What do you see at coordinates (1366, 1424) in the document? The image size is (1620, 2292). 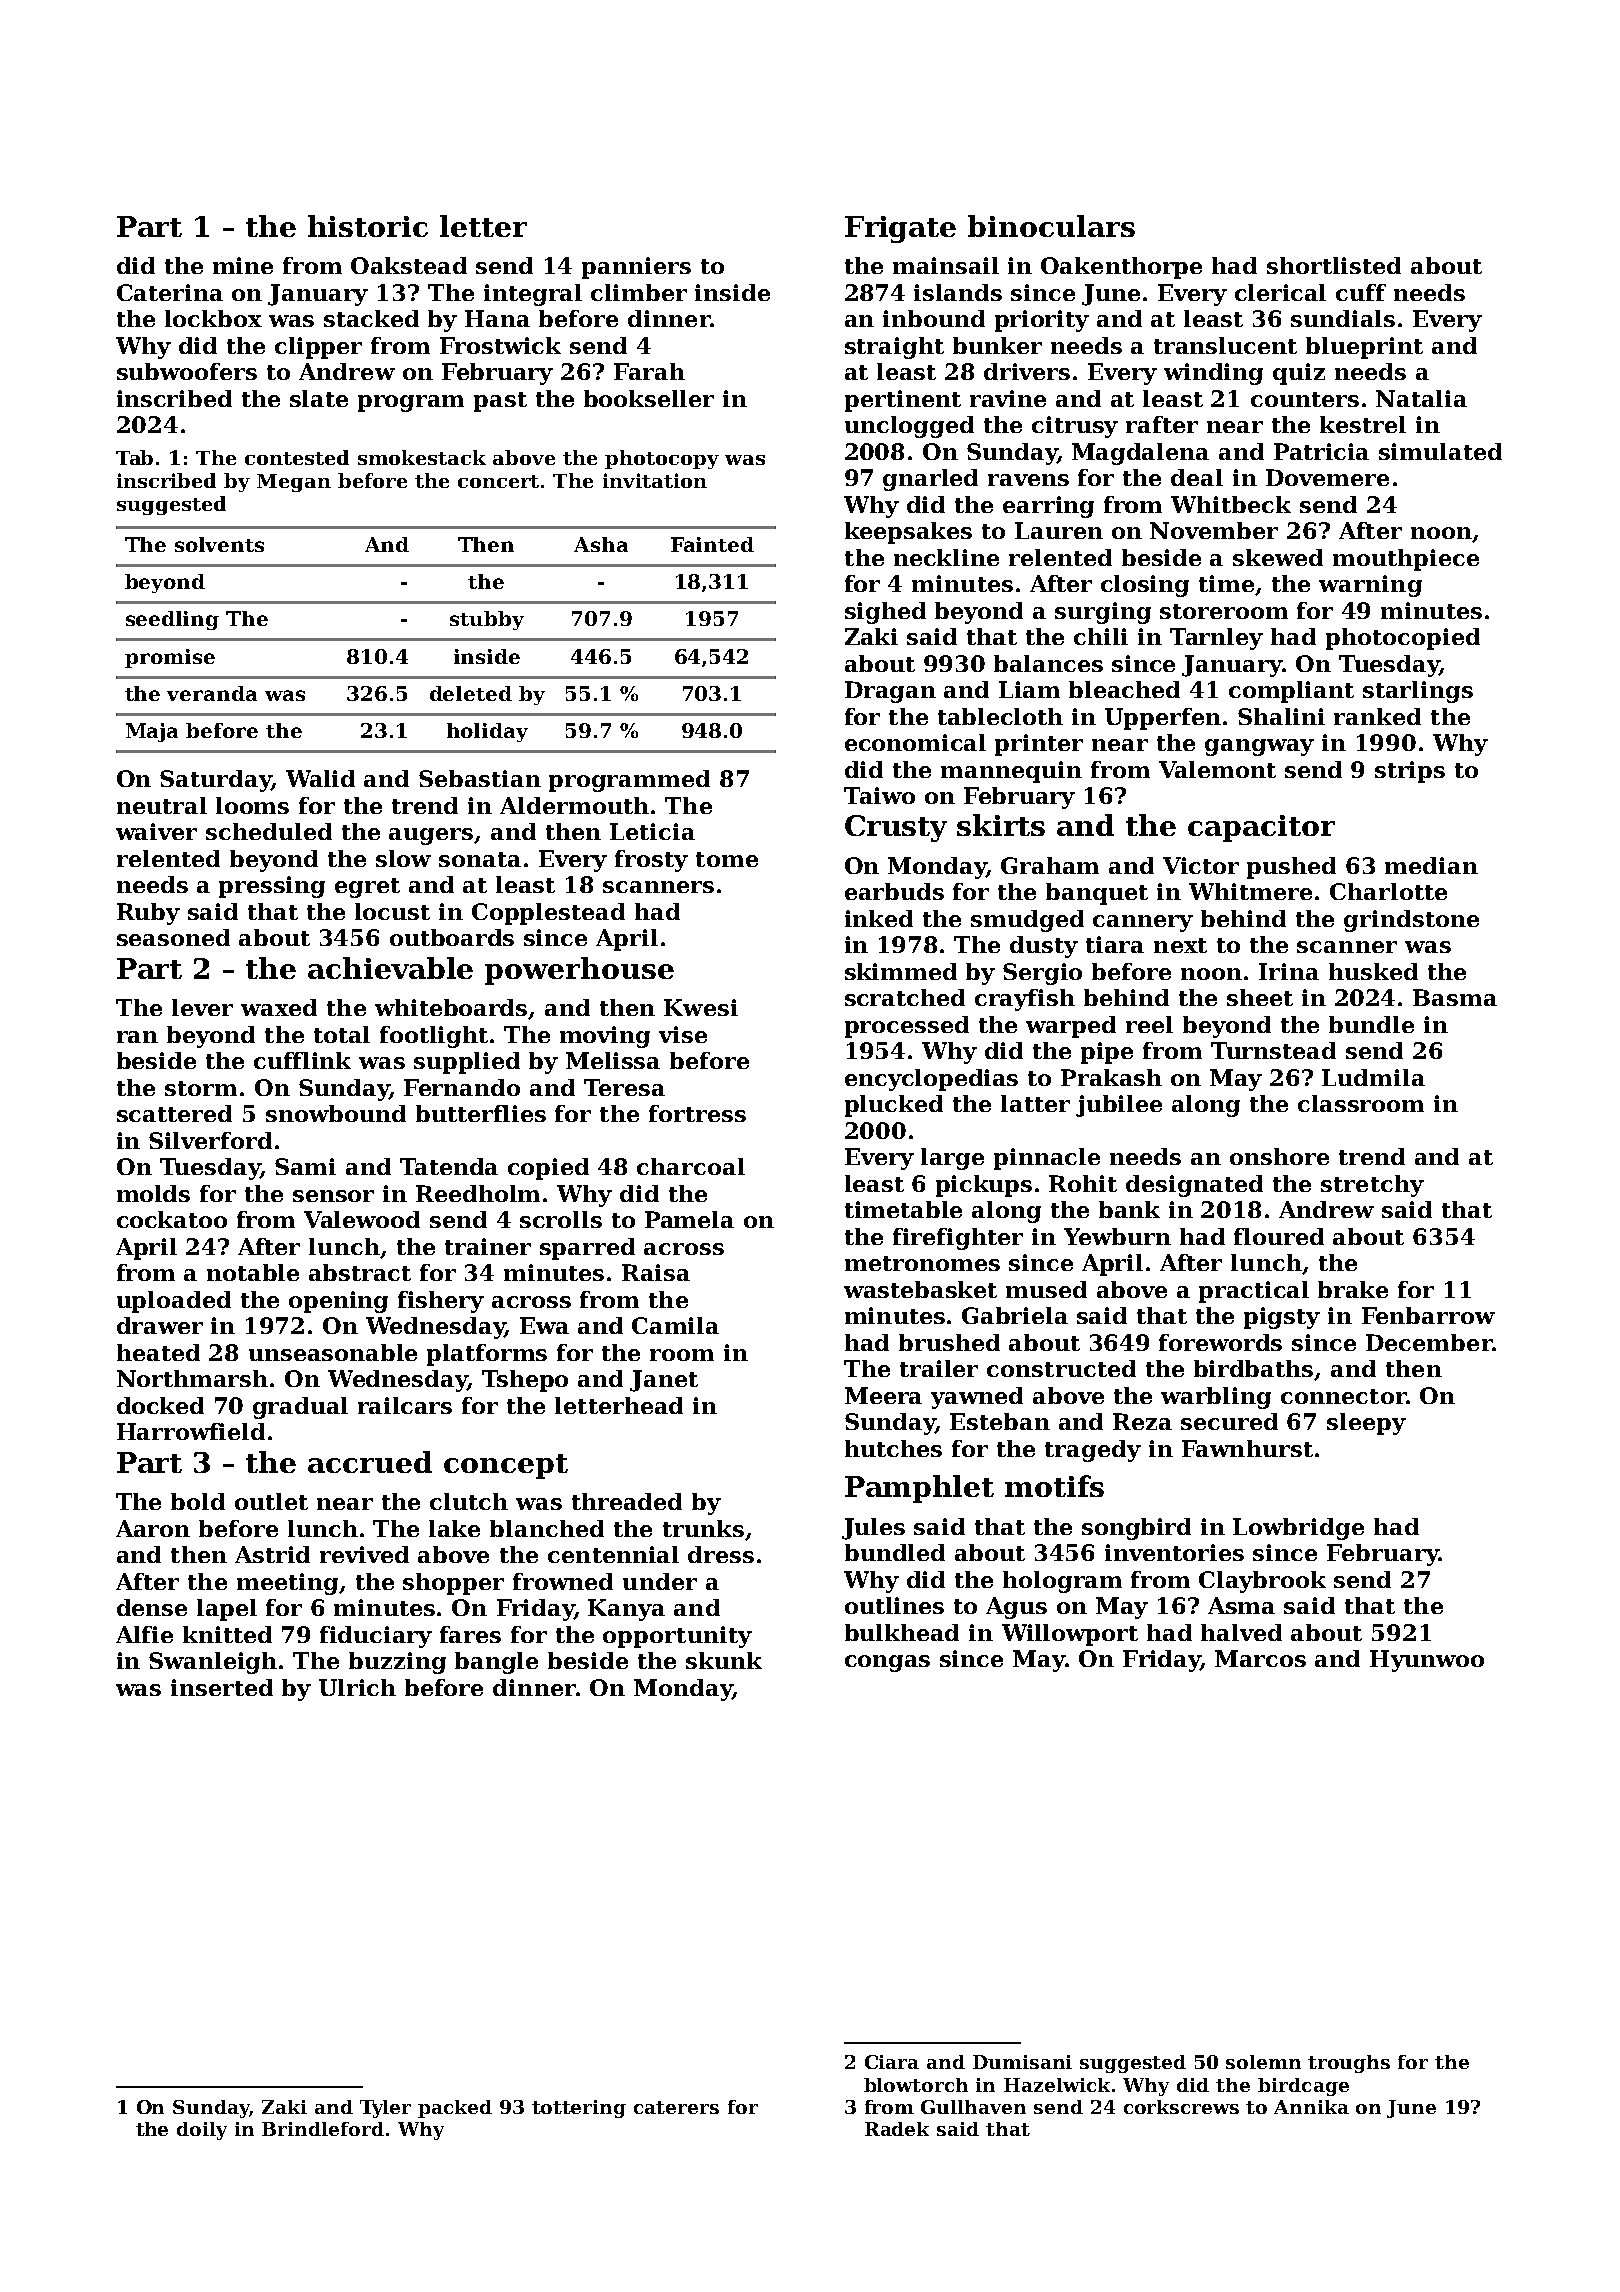 I see `sleepy` at bounding box center [1366, 1424].
